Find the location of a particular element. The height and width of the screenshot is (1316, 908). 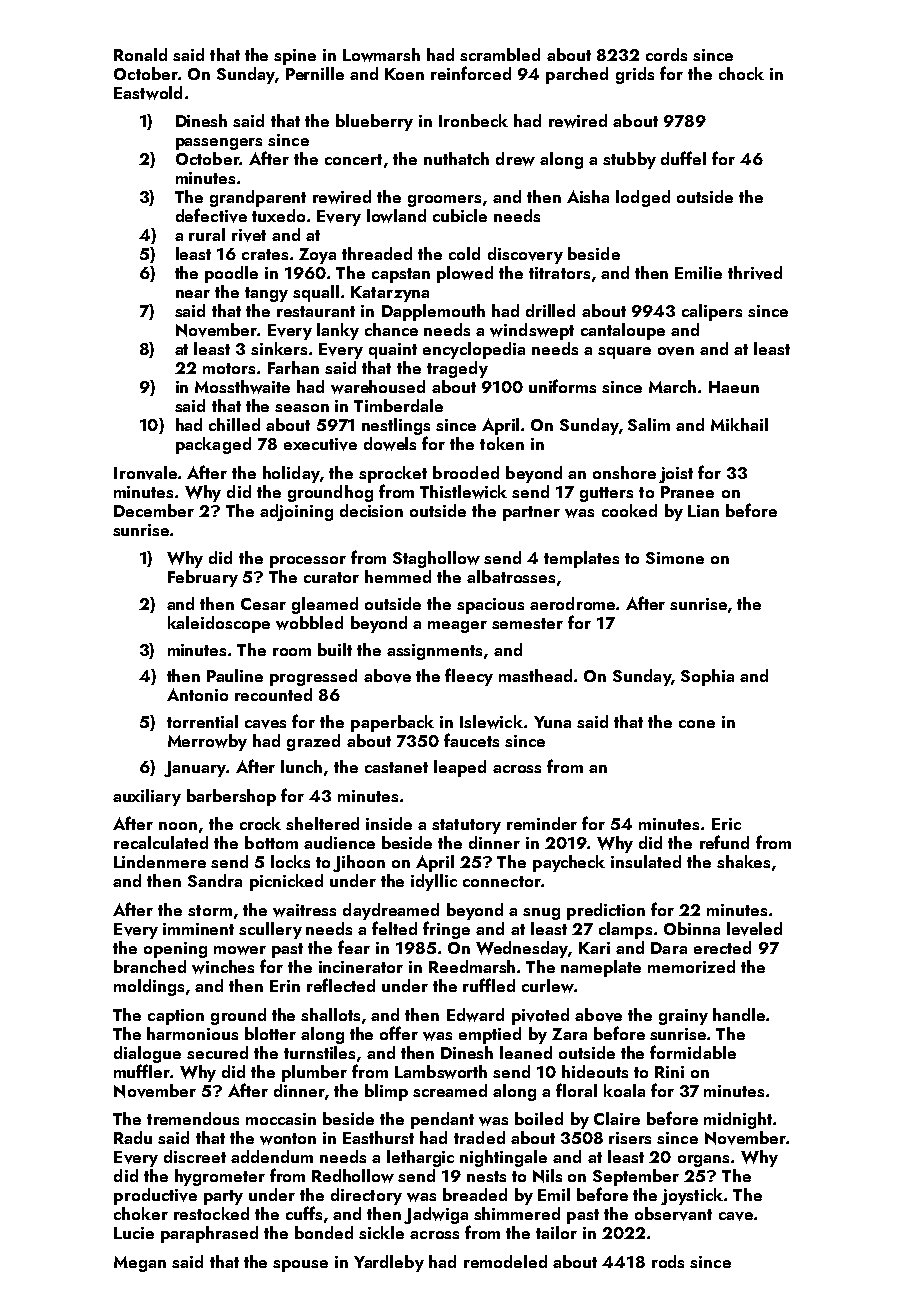

Eastwold is located at coordinates (148, 93).
